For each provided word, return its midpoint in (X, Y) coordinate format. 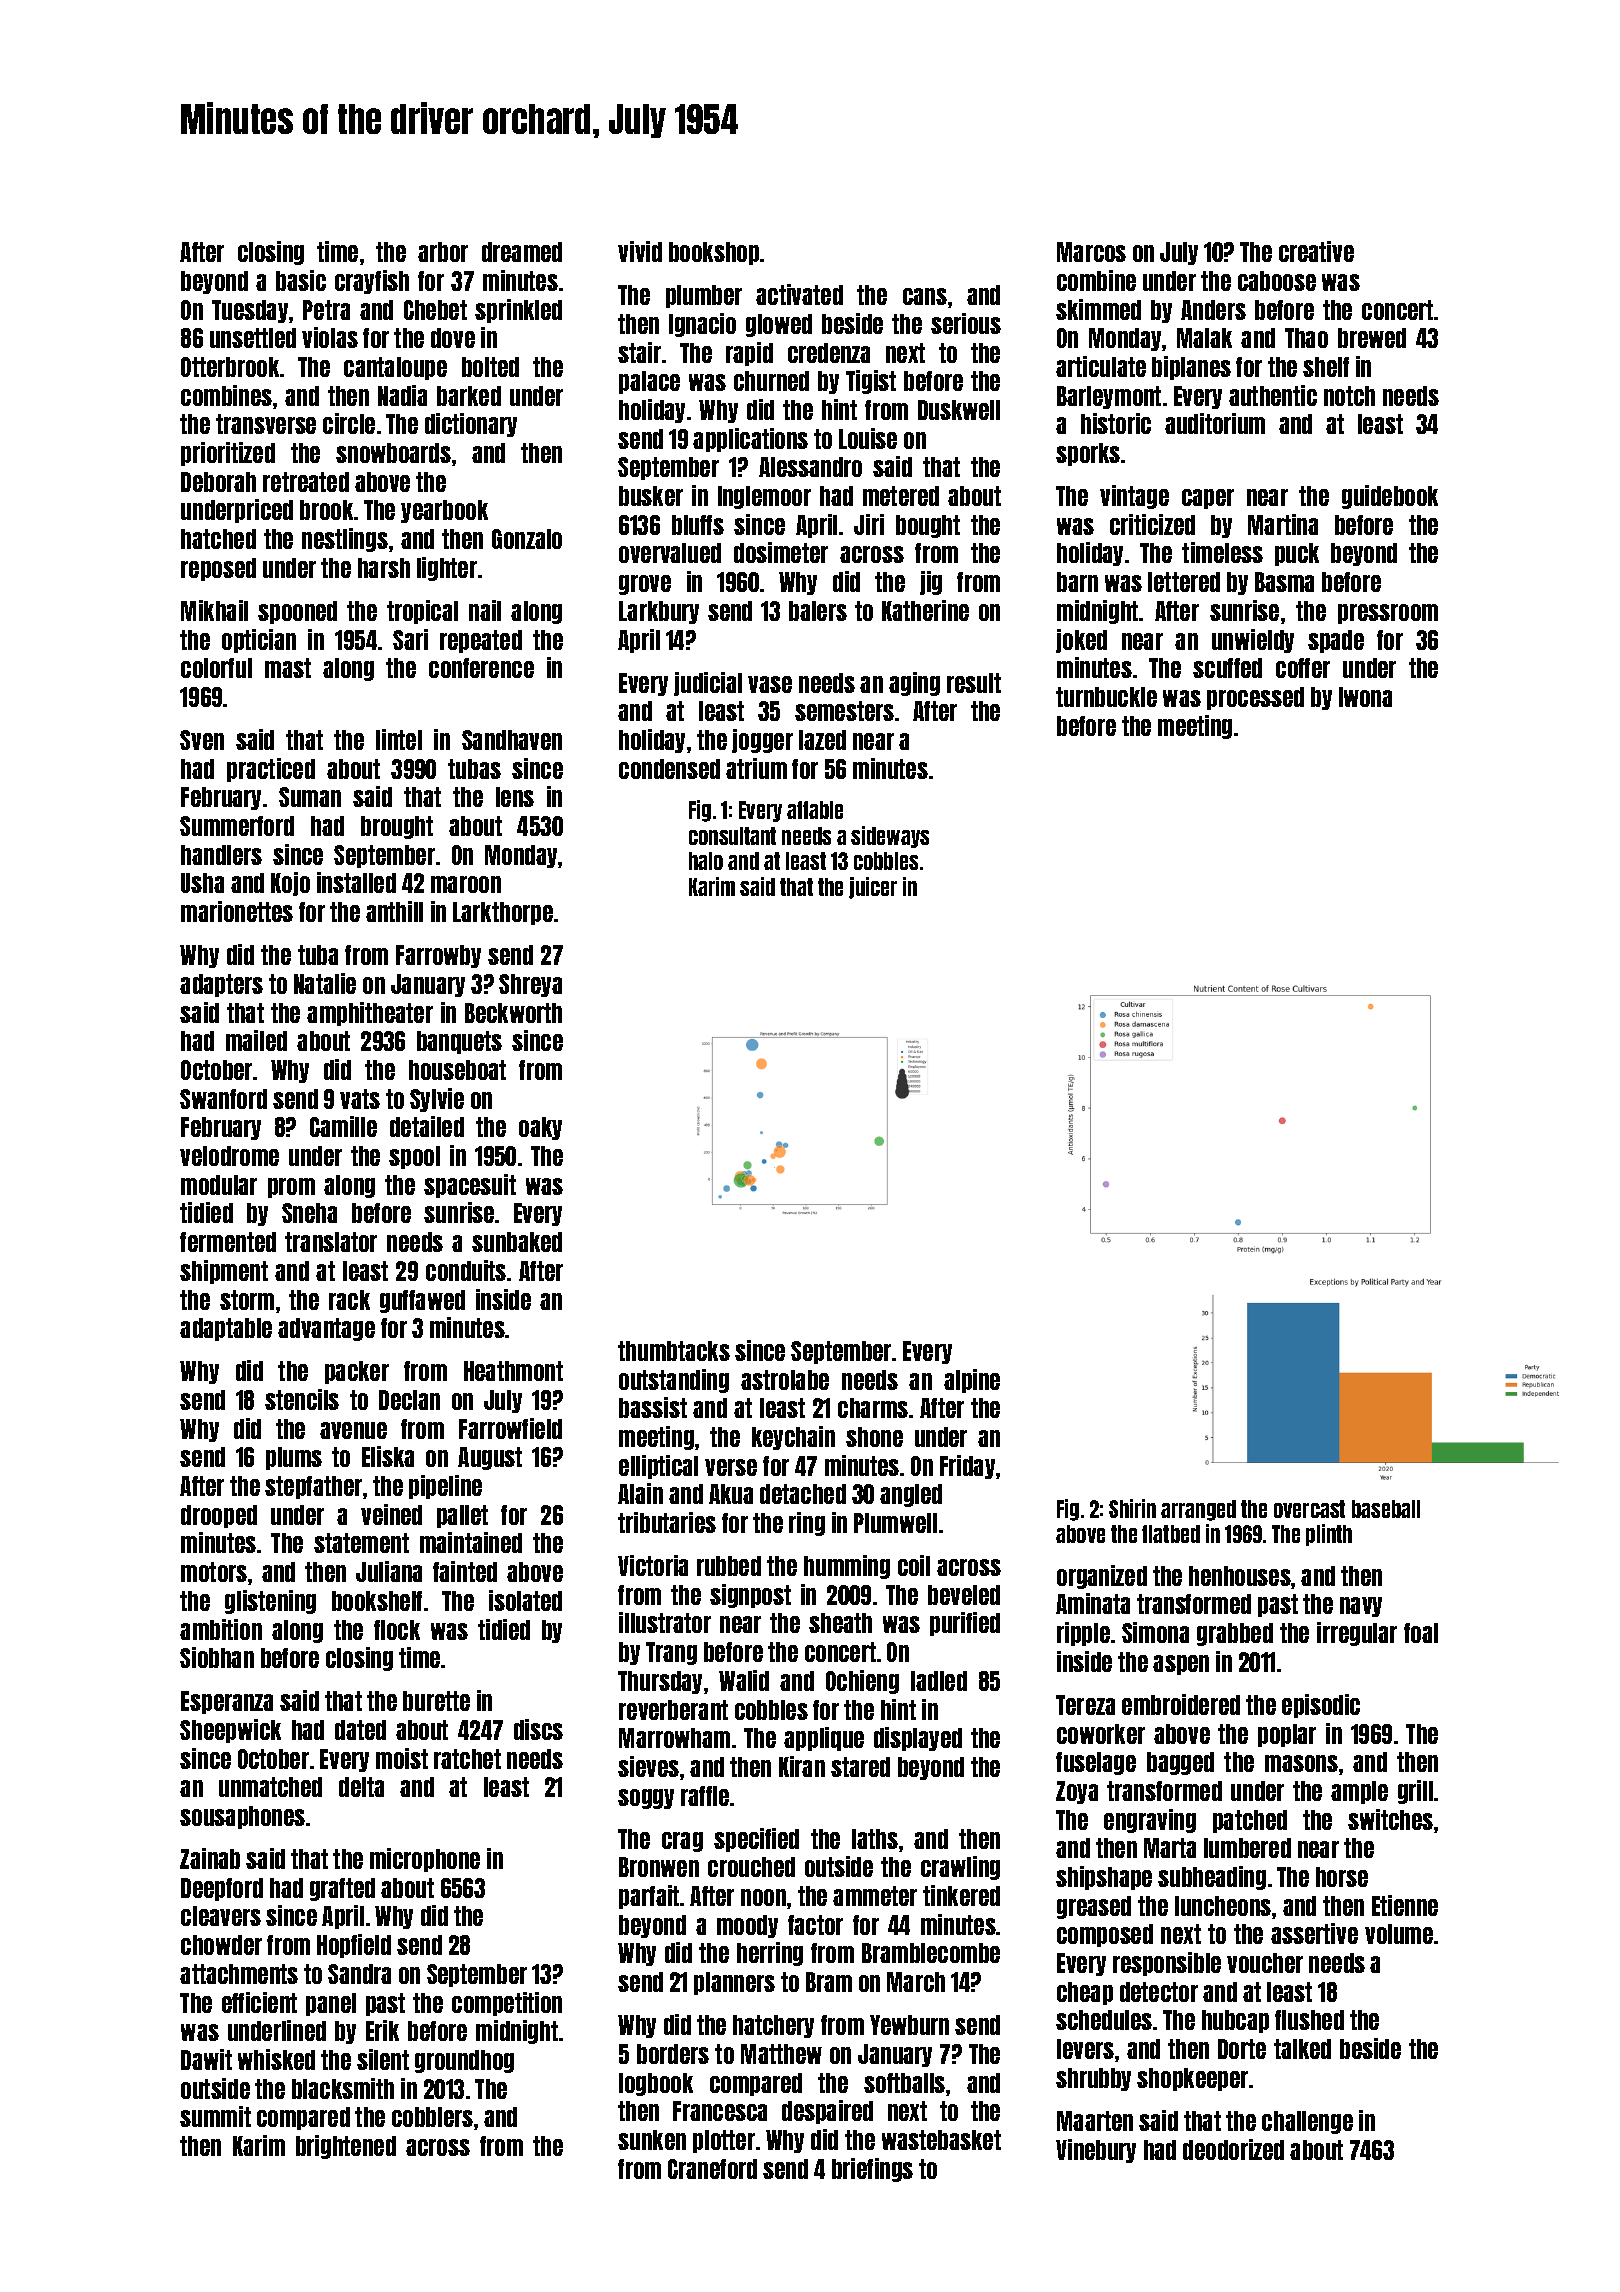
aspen (1181, 1665)
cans (925, 296)
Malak (1204, 338)
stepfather (313, 1487)
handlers (221, 855)
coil (914, 1565)
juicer (873, 888)
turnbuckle (1106, 697)
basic (301, 280)
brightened (346, 2147)
